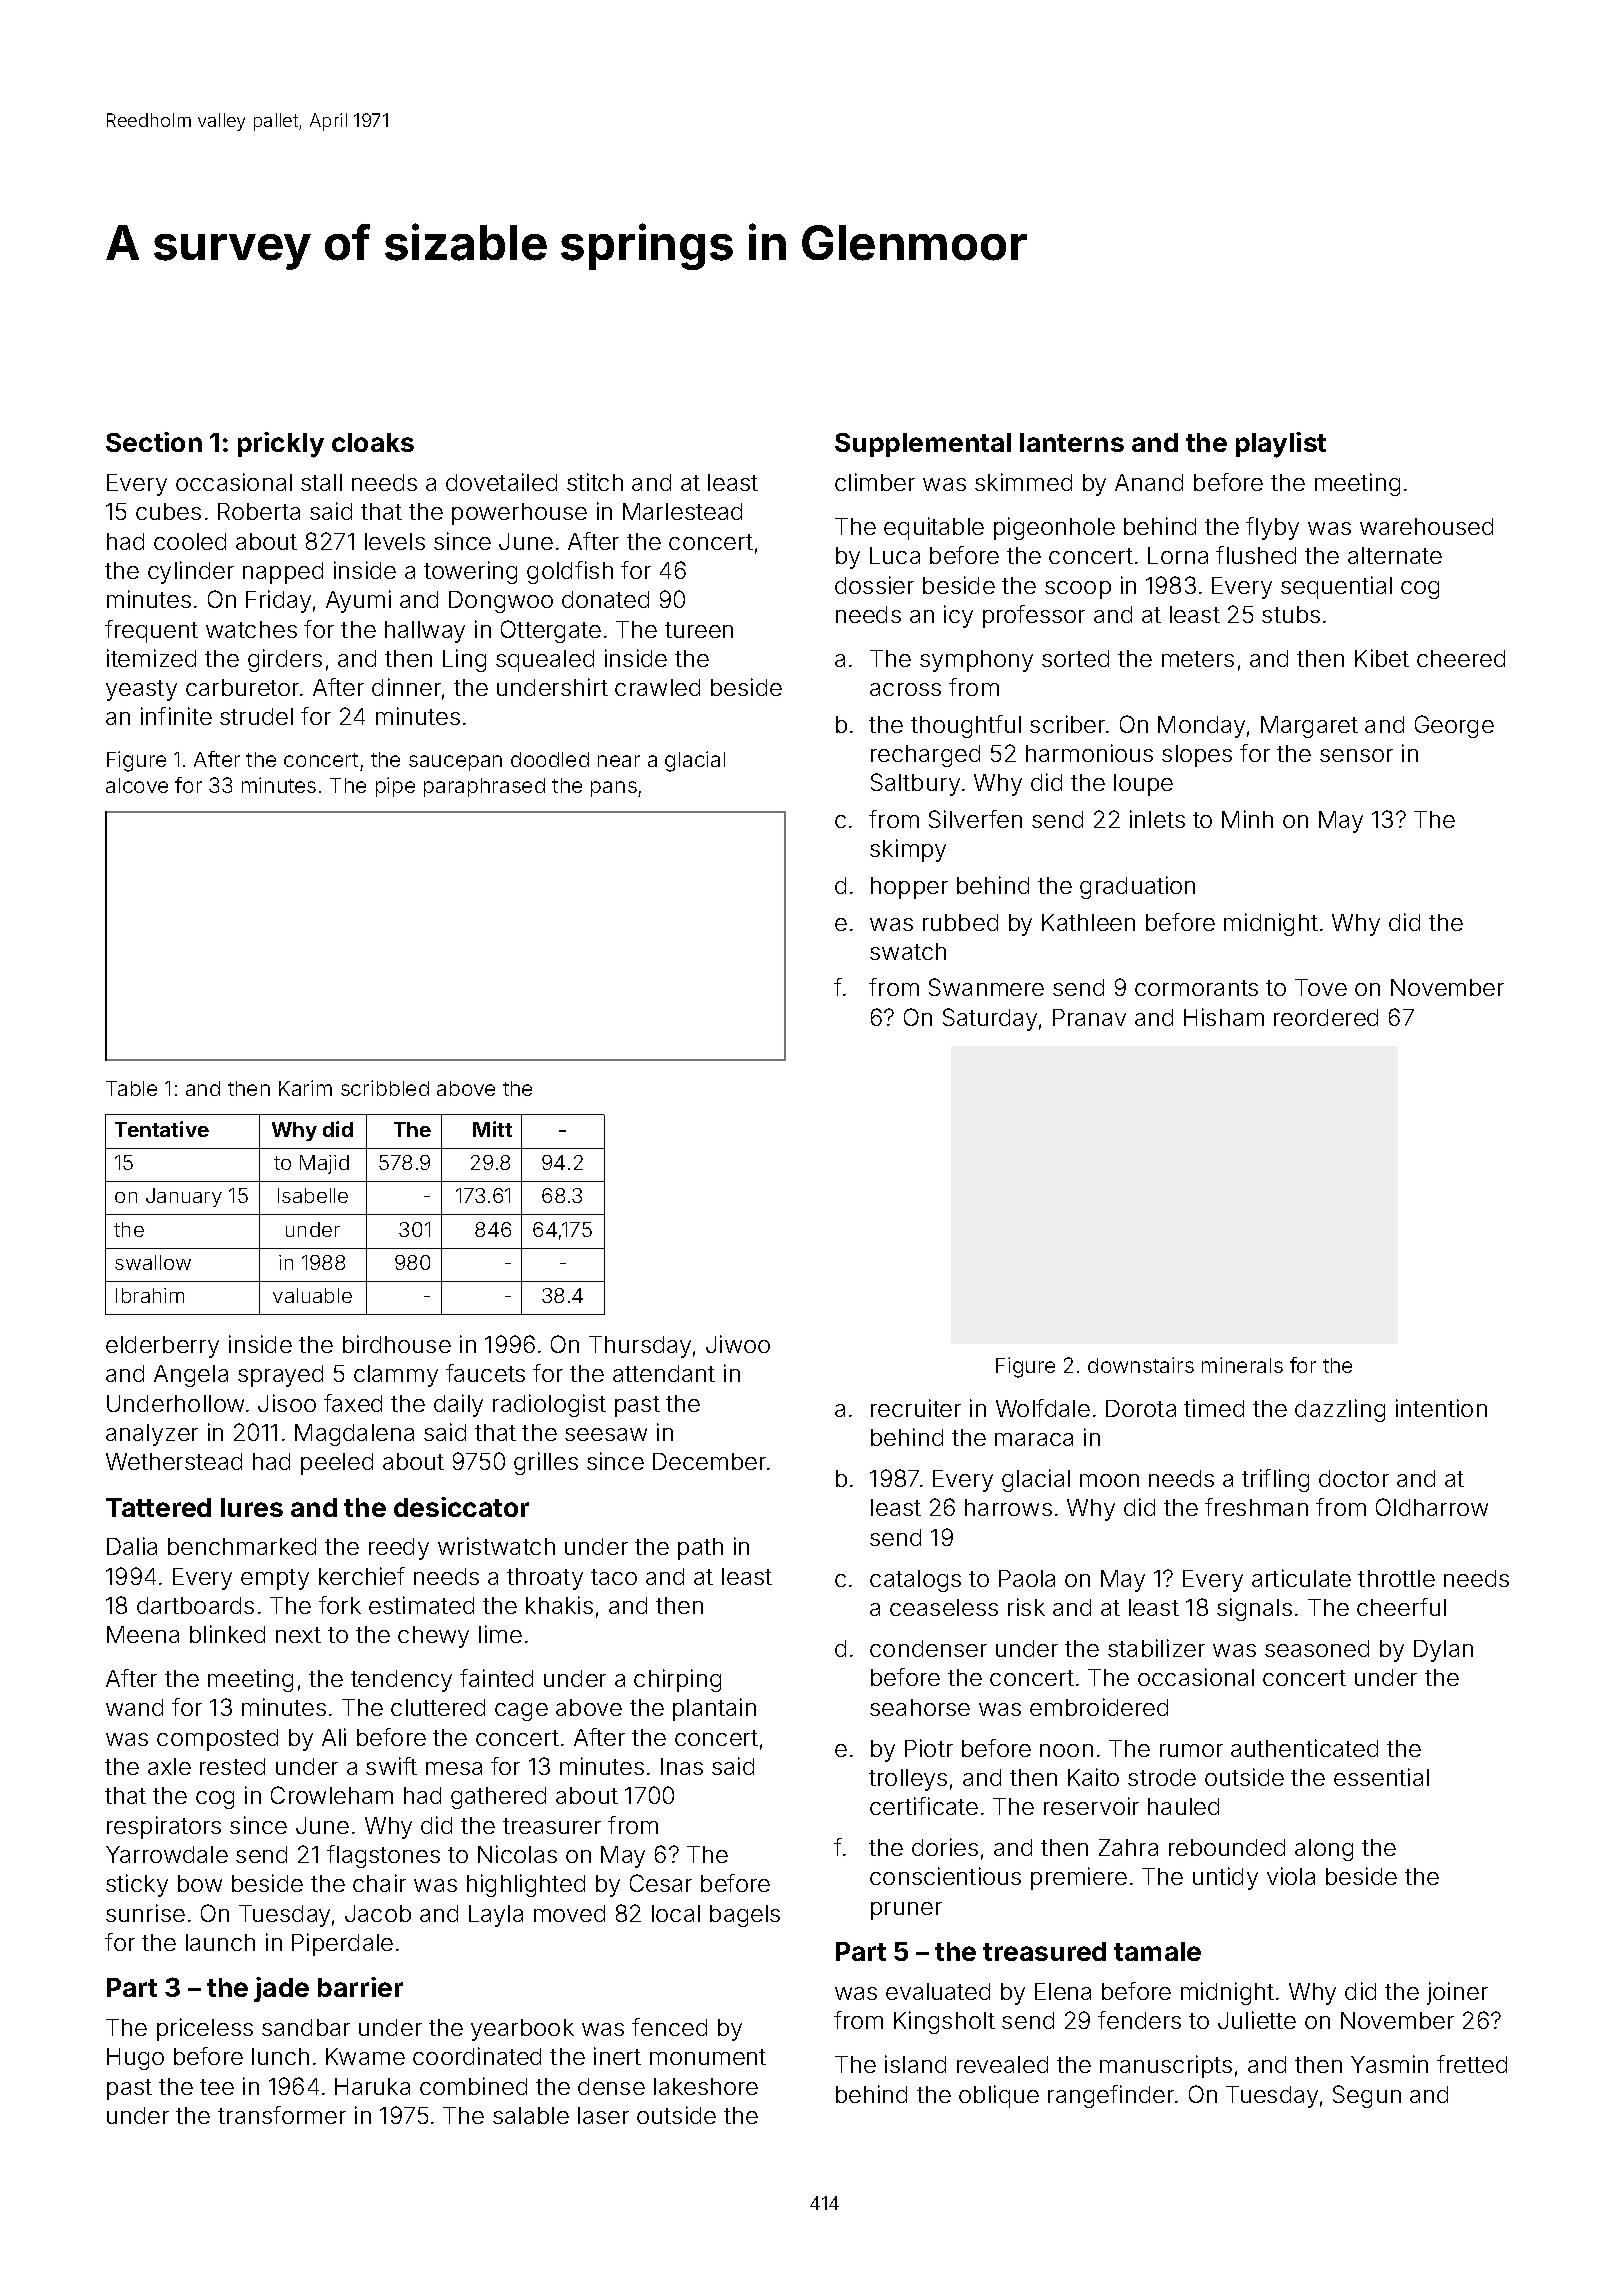 This document has width=1620, height=2292. What do you see at coordinates (373, 442) in the document?
I see `cloaks` at bounding box center [373, 442].
